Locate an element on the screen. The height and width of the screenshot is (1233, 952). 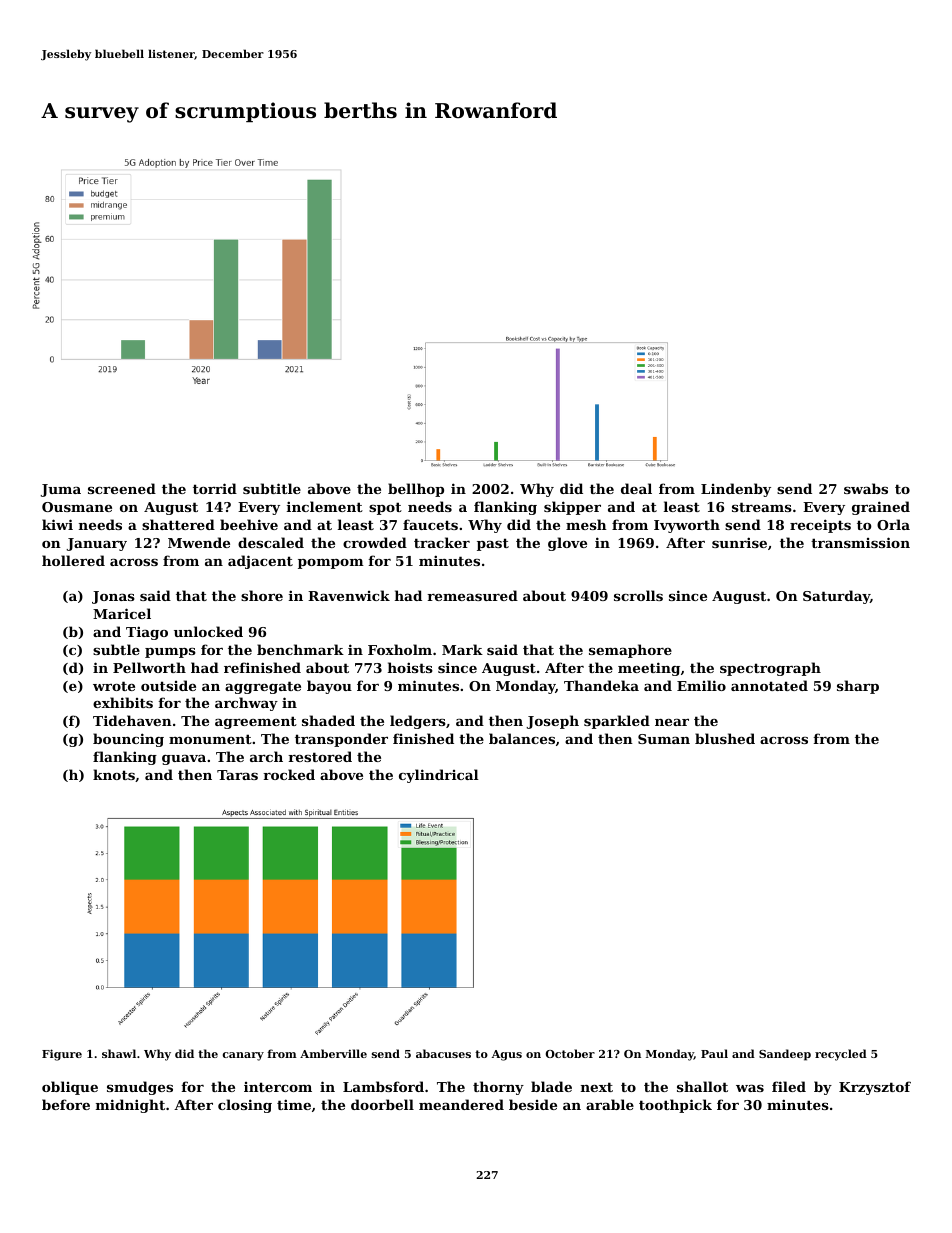
Lindenby is located at coordinates (736, 490).
